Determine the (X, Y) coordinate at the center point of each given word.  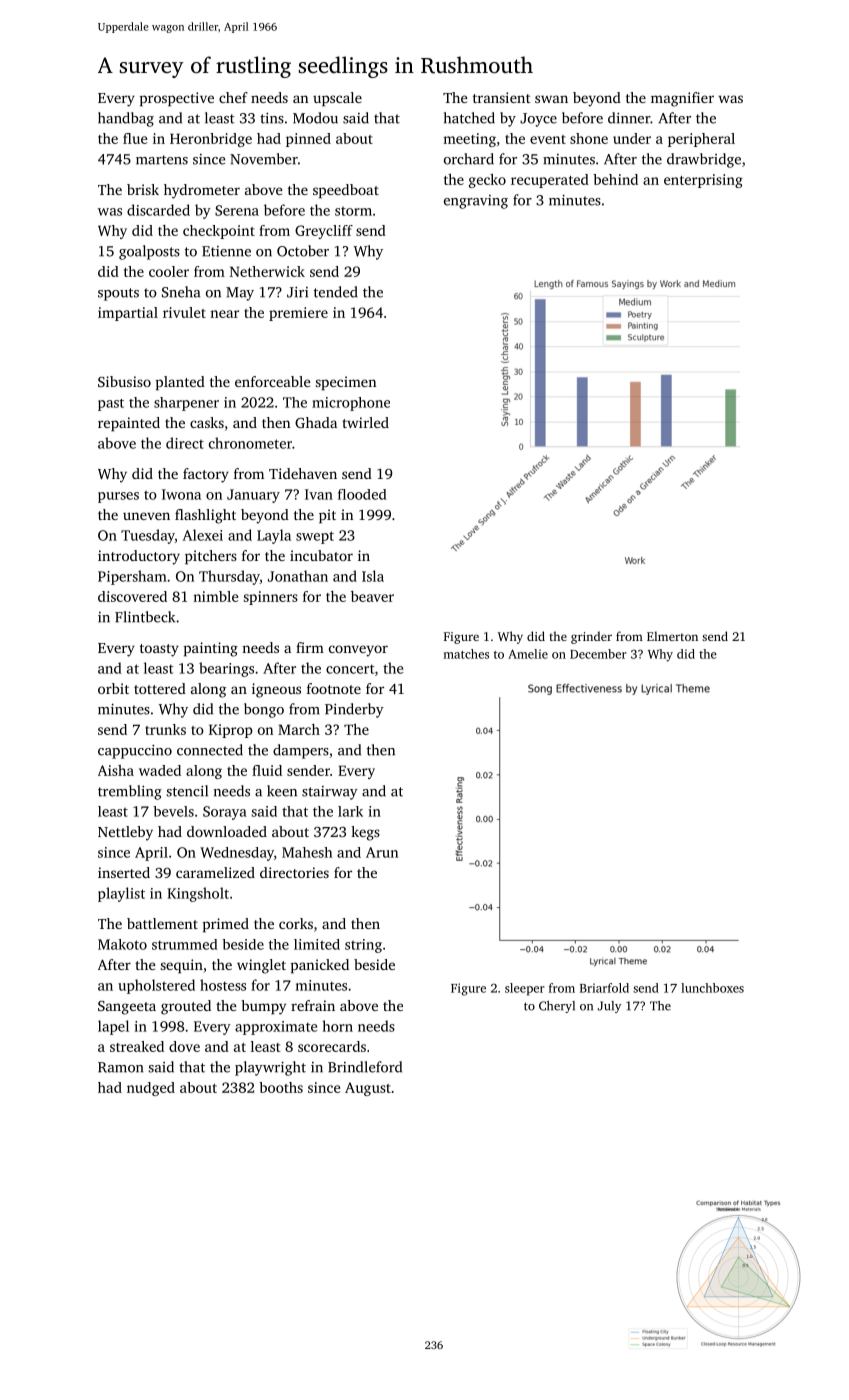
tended (336, 292)
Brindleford (365, 1067)
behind (615, 179)
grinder (591, 637)
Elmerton (672, 636)
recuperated (550, 181)
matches (466, 654)
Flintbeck (145, 617)
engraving (476, 202)
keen (282, 791)
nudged (151, 1089)
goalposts (149, 252)
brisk (143, 189)
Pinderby (354, 710)
